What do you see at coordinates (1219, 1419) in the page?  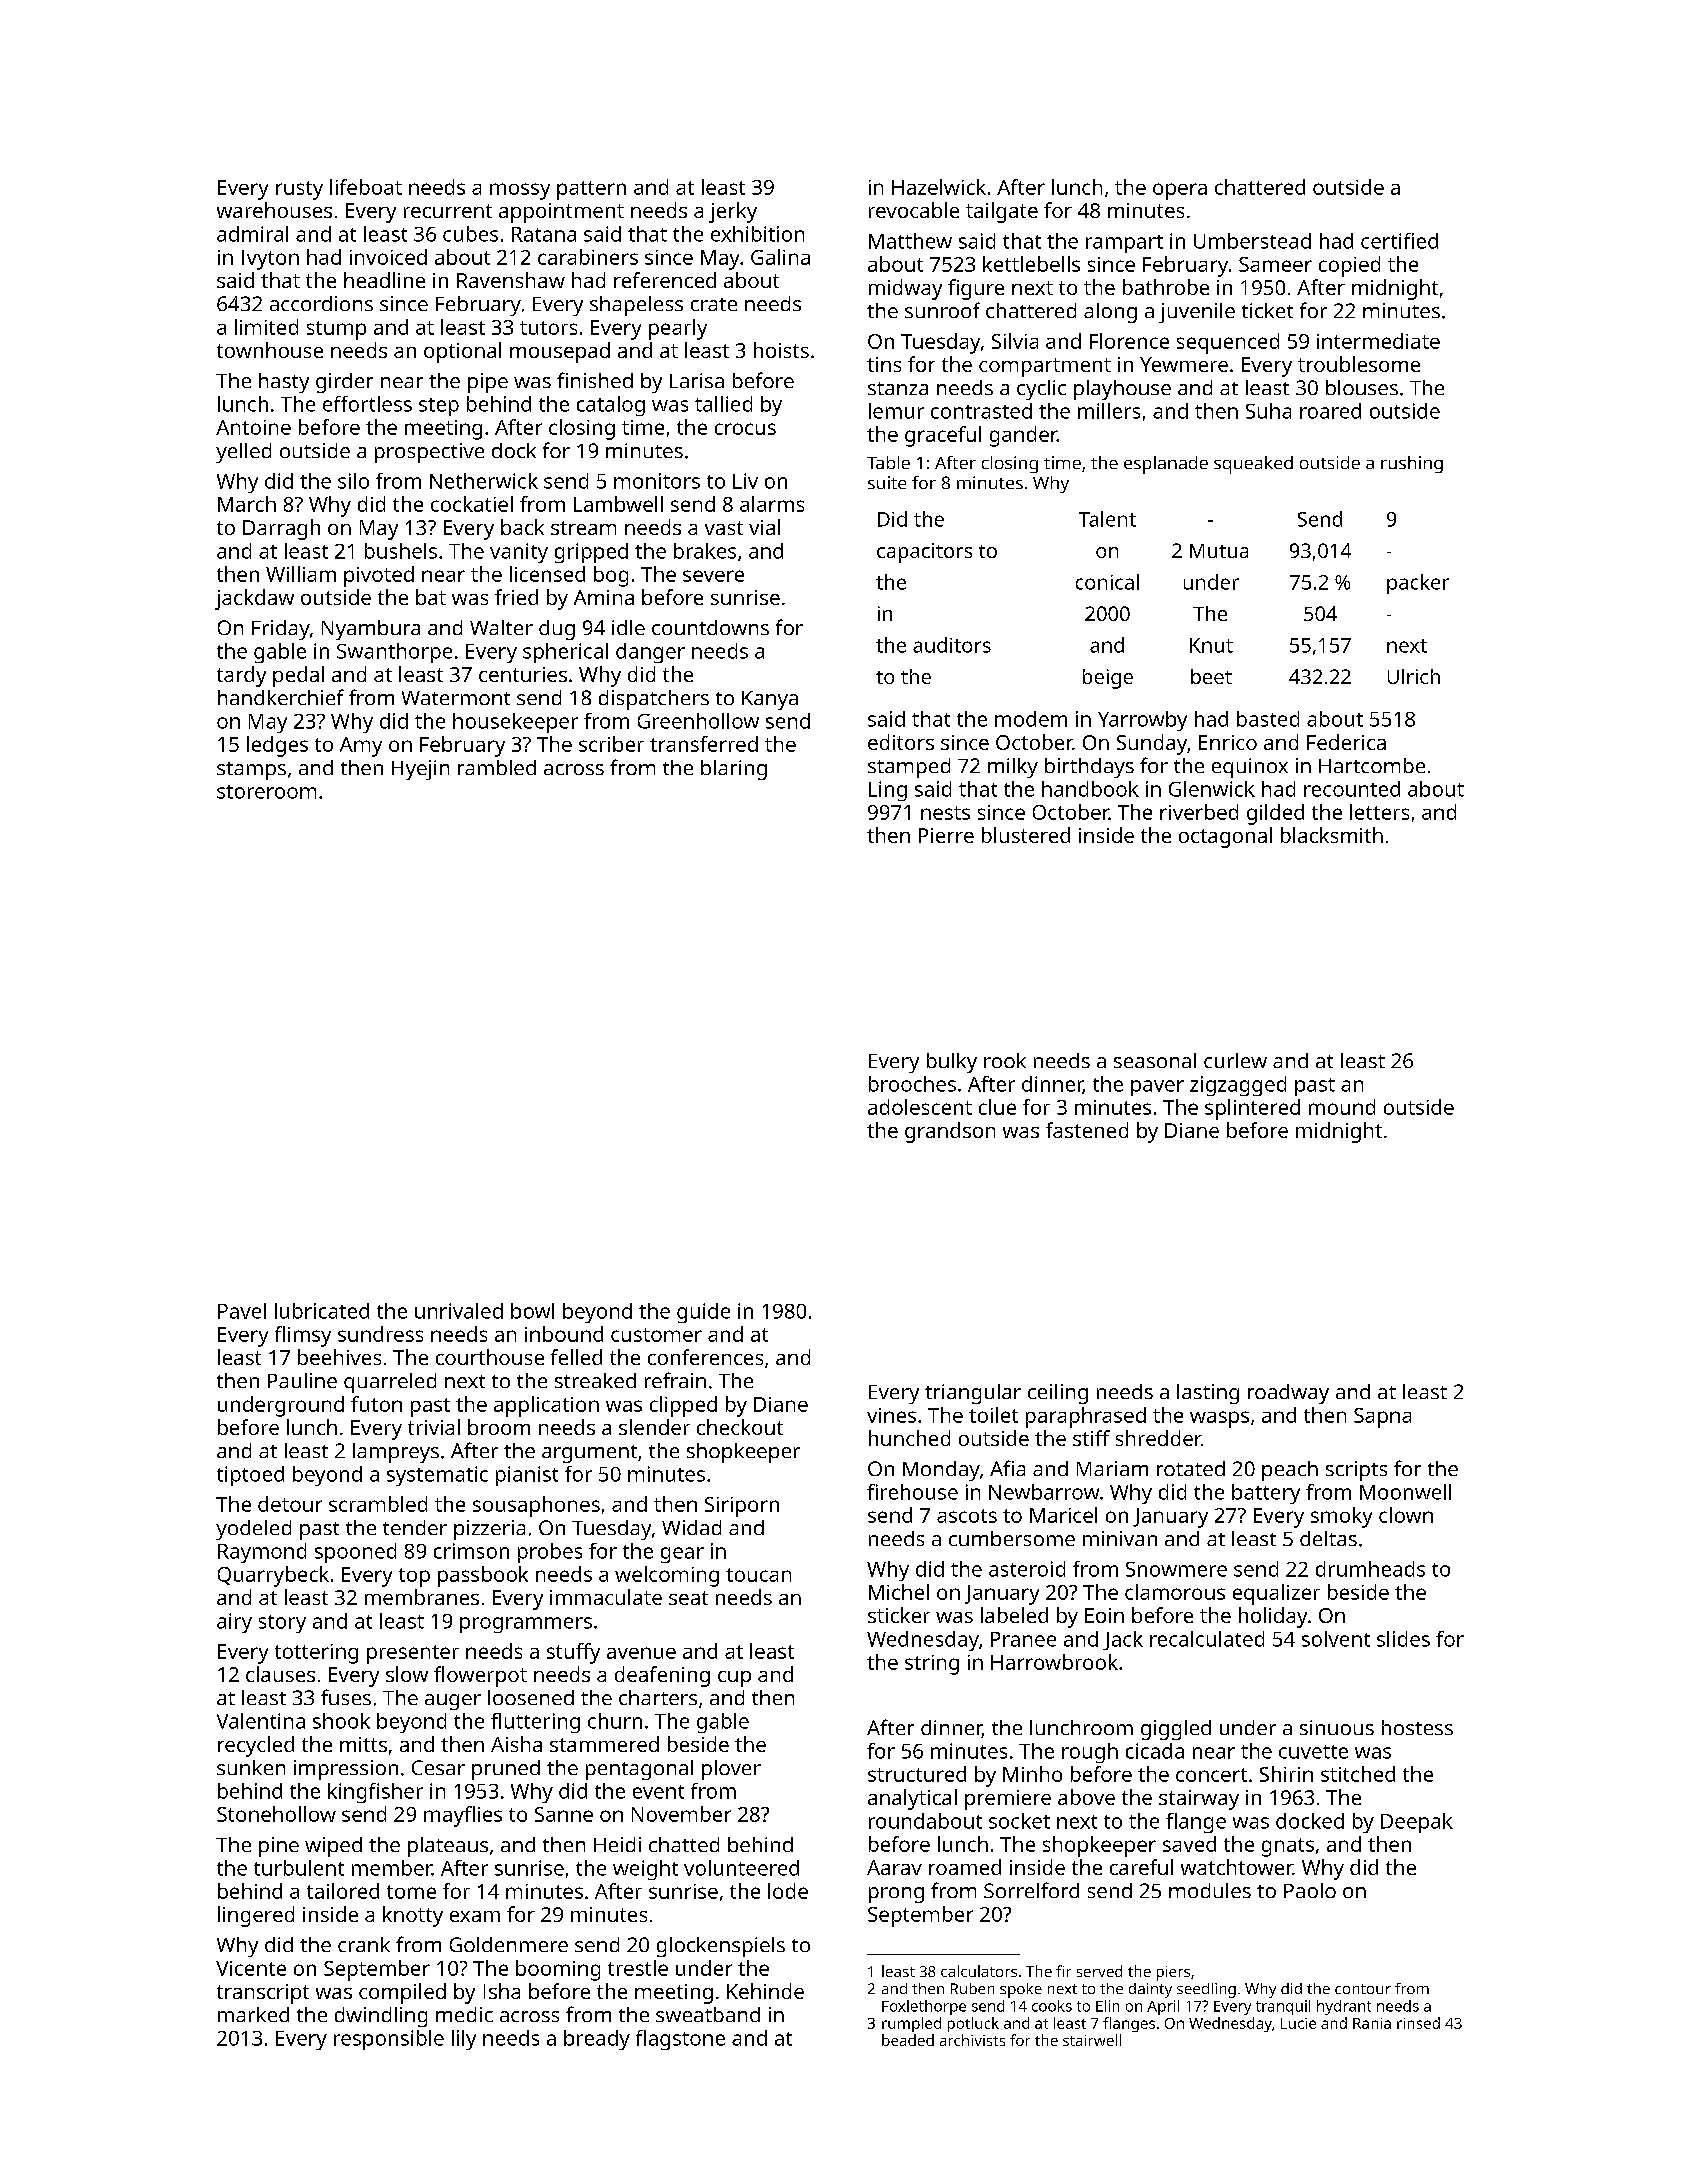 I see `wasps` at bounding box center [1219, 1419].
